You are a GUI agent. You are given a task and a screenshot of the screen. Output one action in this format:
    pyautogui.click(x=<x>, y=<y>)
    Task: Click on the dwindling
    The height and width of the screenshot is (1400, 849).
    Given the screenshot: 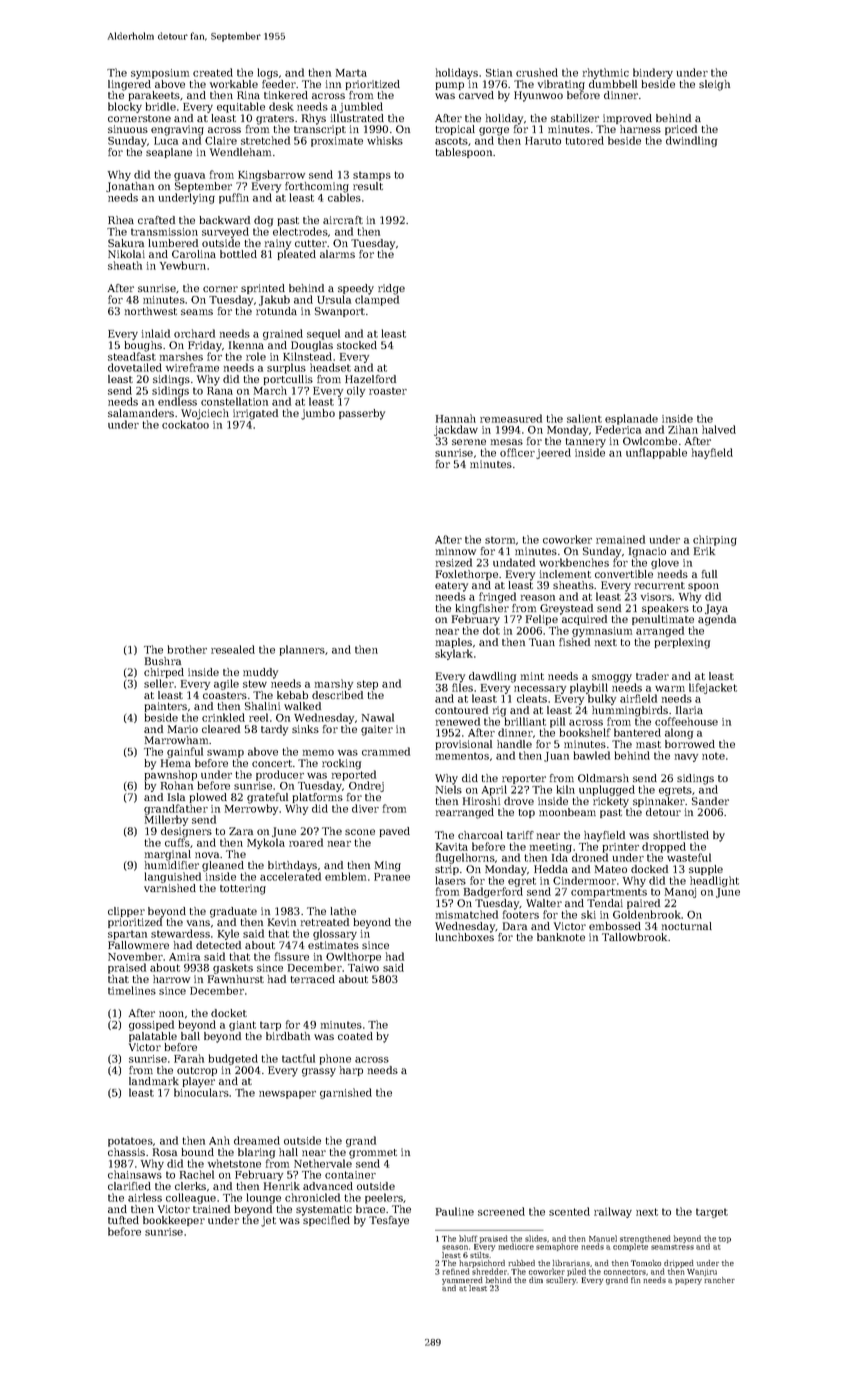 What is the action you would take?
    pyautogui.click(x=691, y=141)
